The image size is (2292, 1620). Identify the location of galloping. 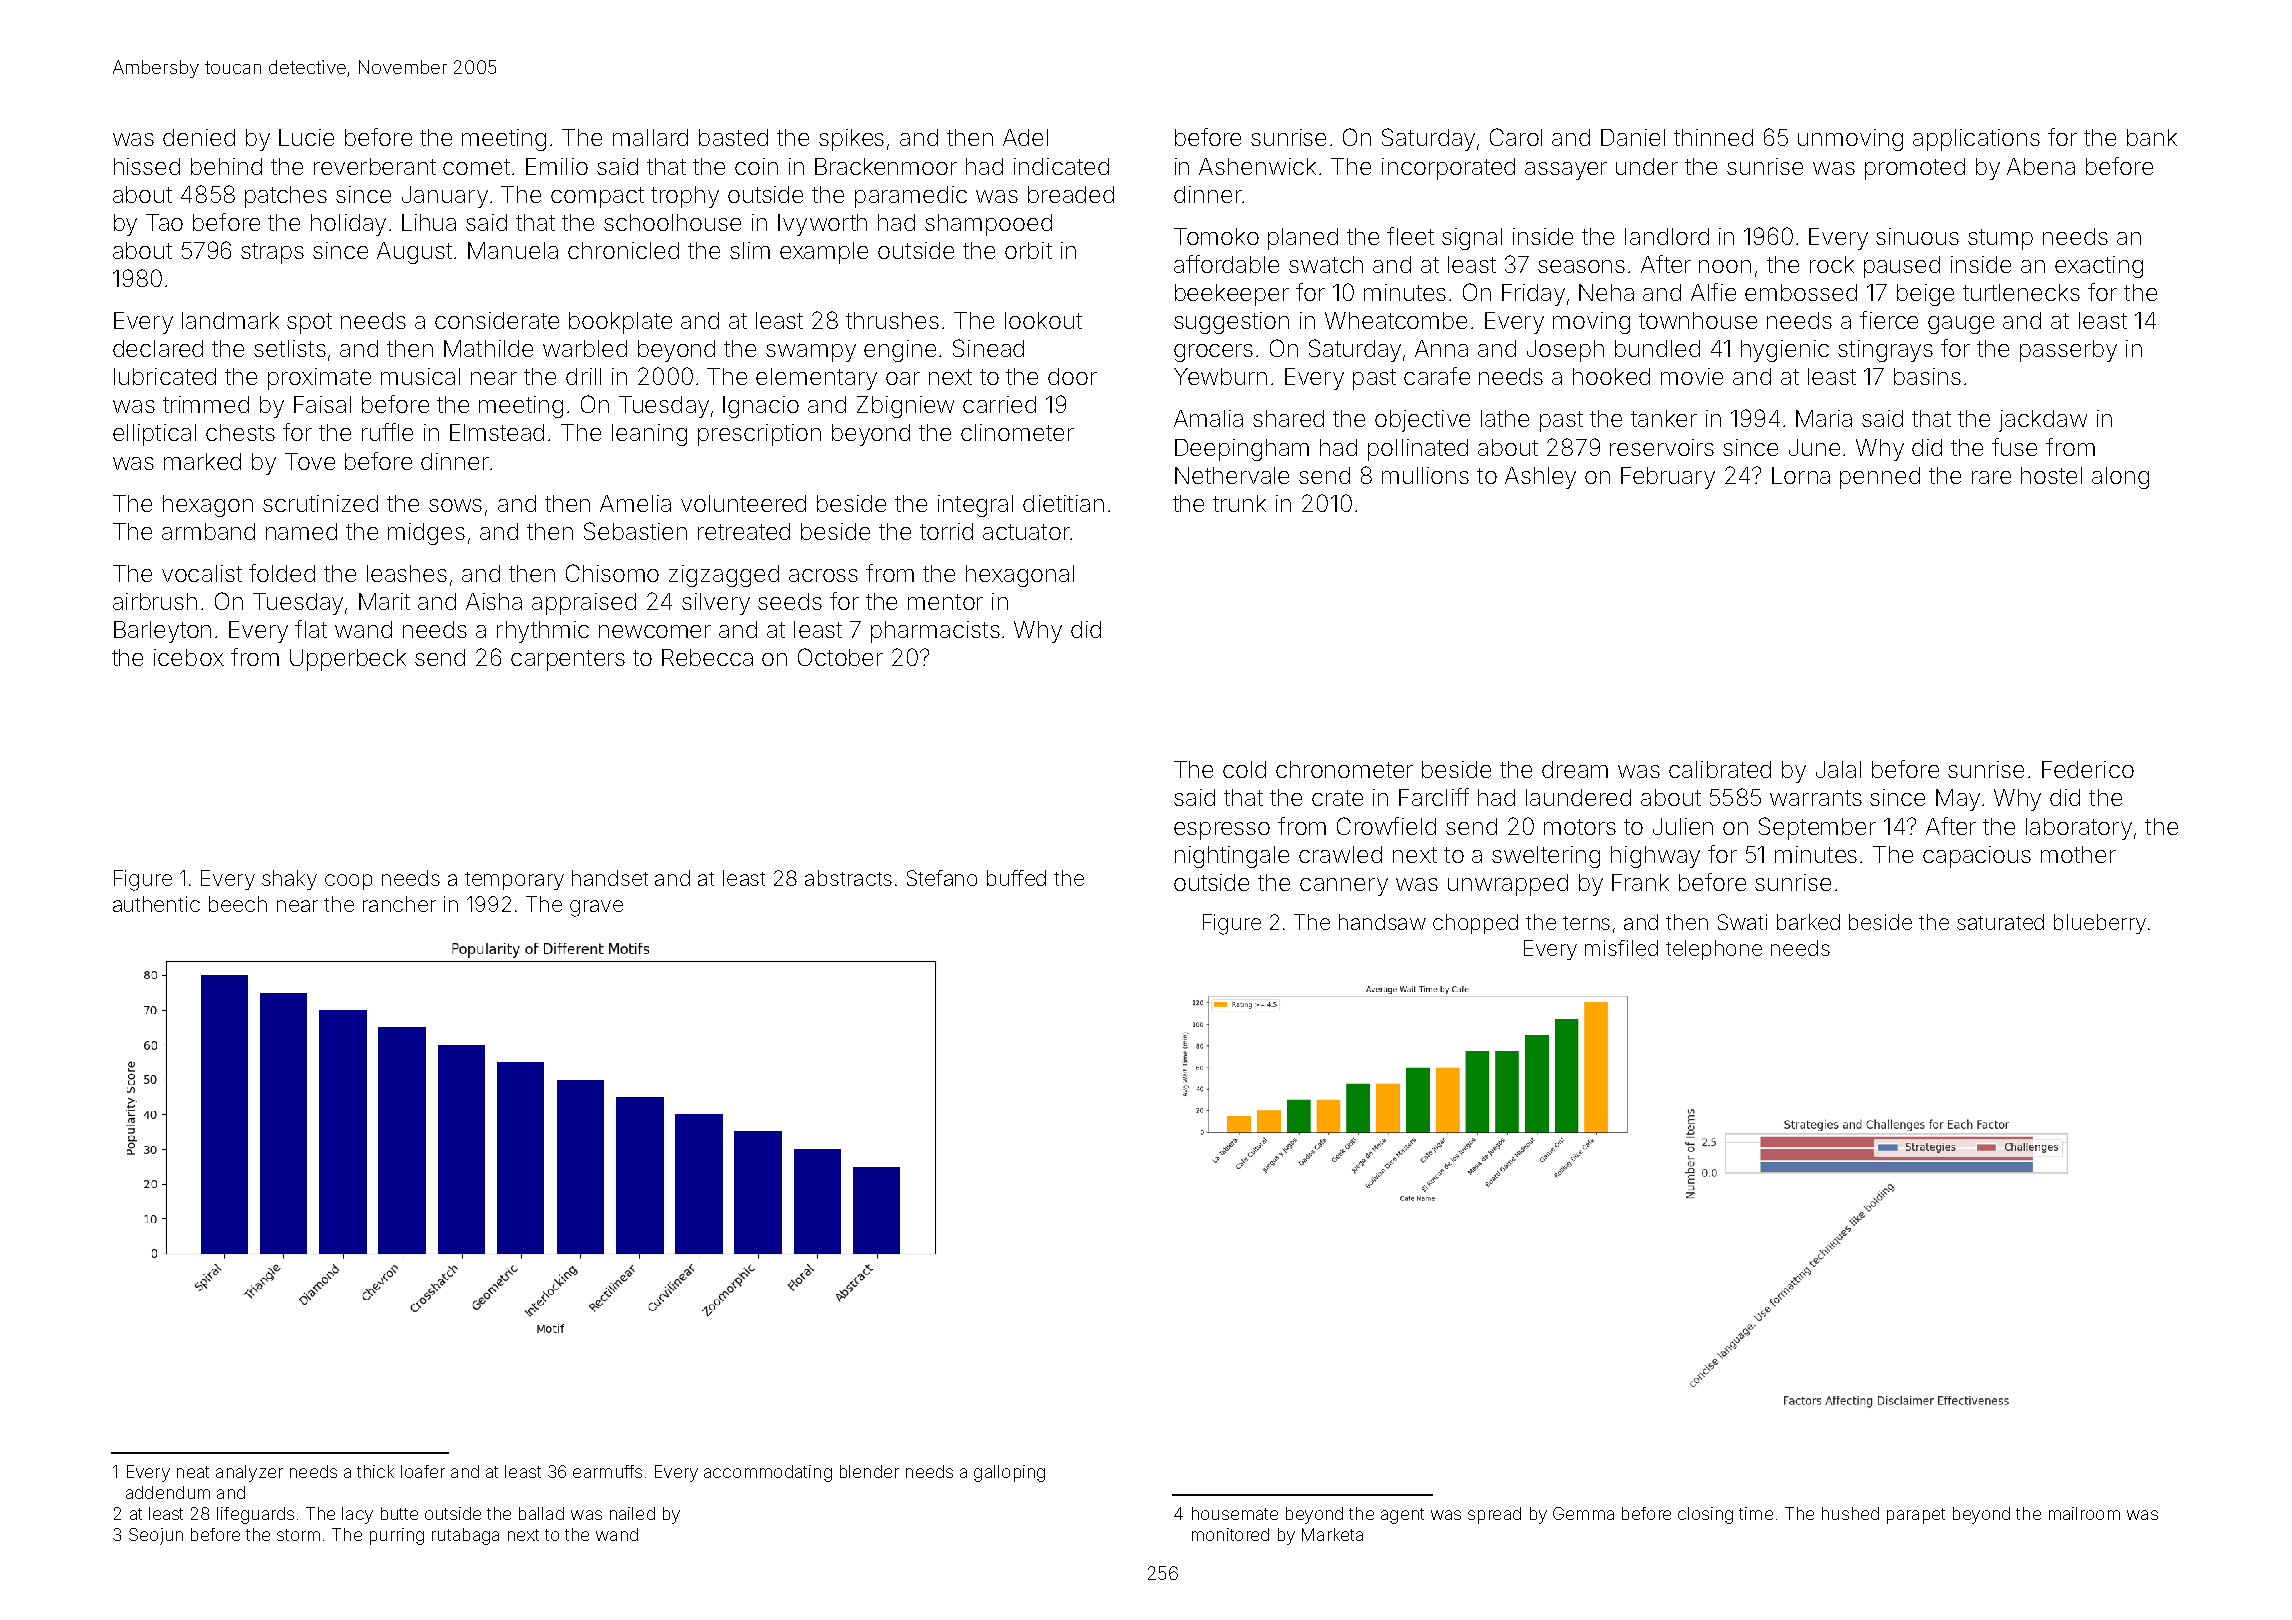
(1009, 1473).
